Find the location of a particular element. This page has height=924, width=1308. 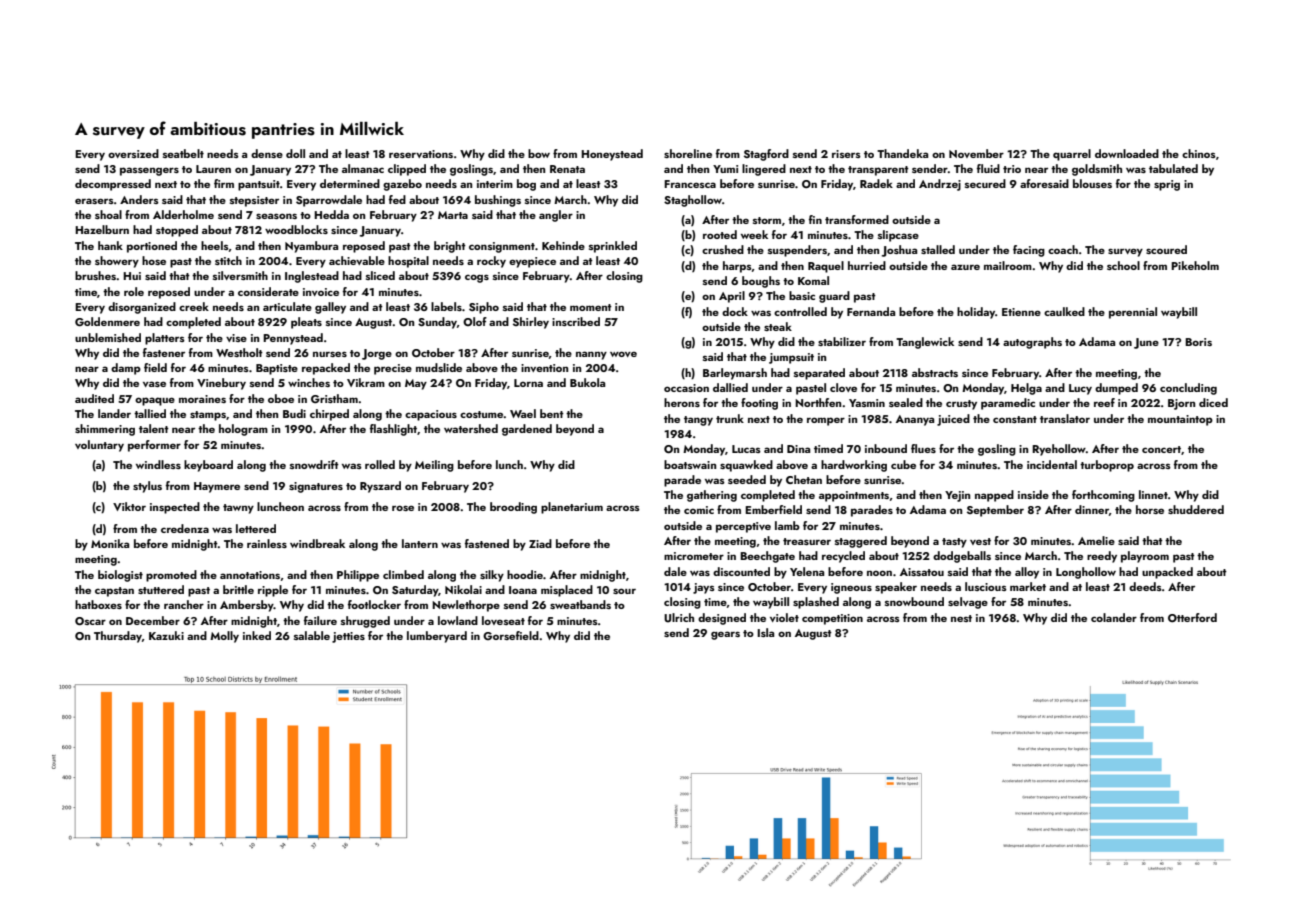

Kazuki is located at coordinates (166, 635).
